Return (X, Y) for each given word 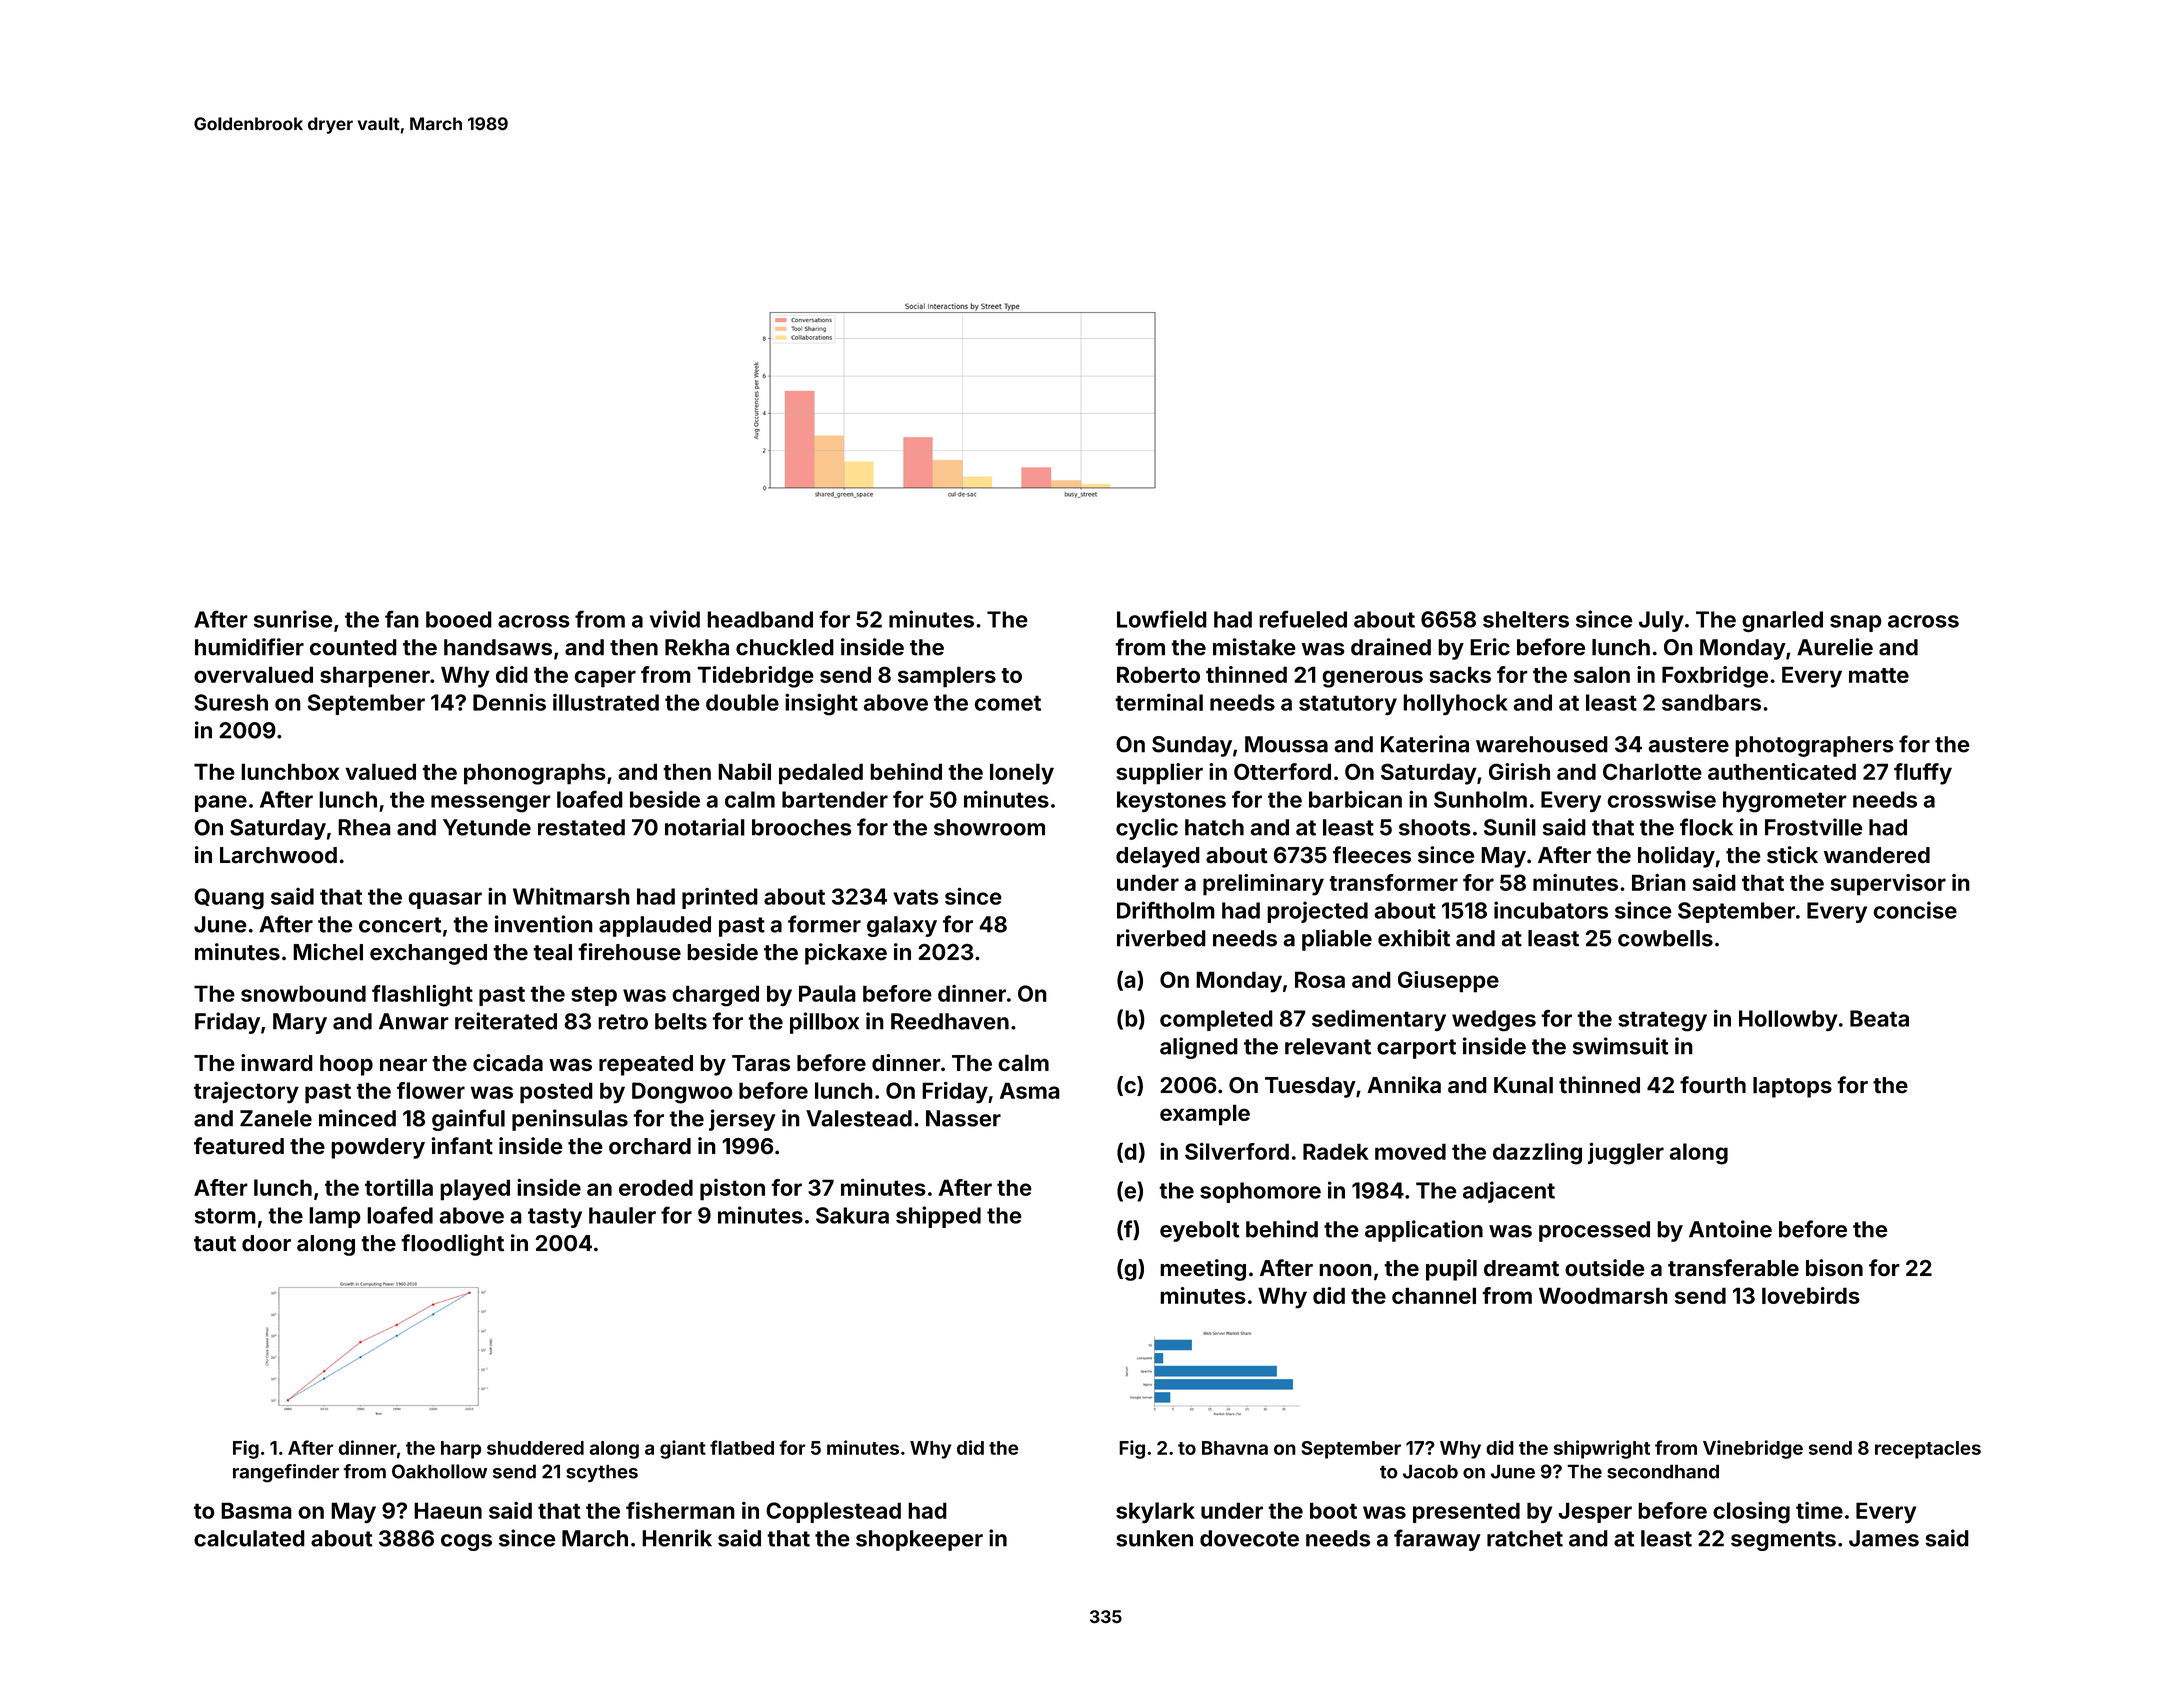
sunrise (293, 619)
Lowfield (1162, 619)
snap (1856, 623)
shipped (938, 1217)
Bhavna (1235, 1448)
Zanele (276, 1118)
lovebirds (1811, 1295)
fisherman (680, 1510)
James (1884, 1538)
